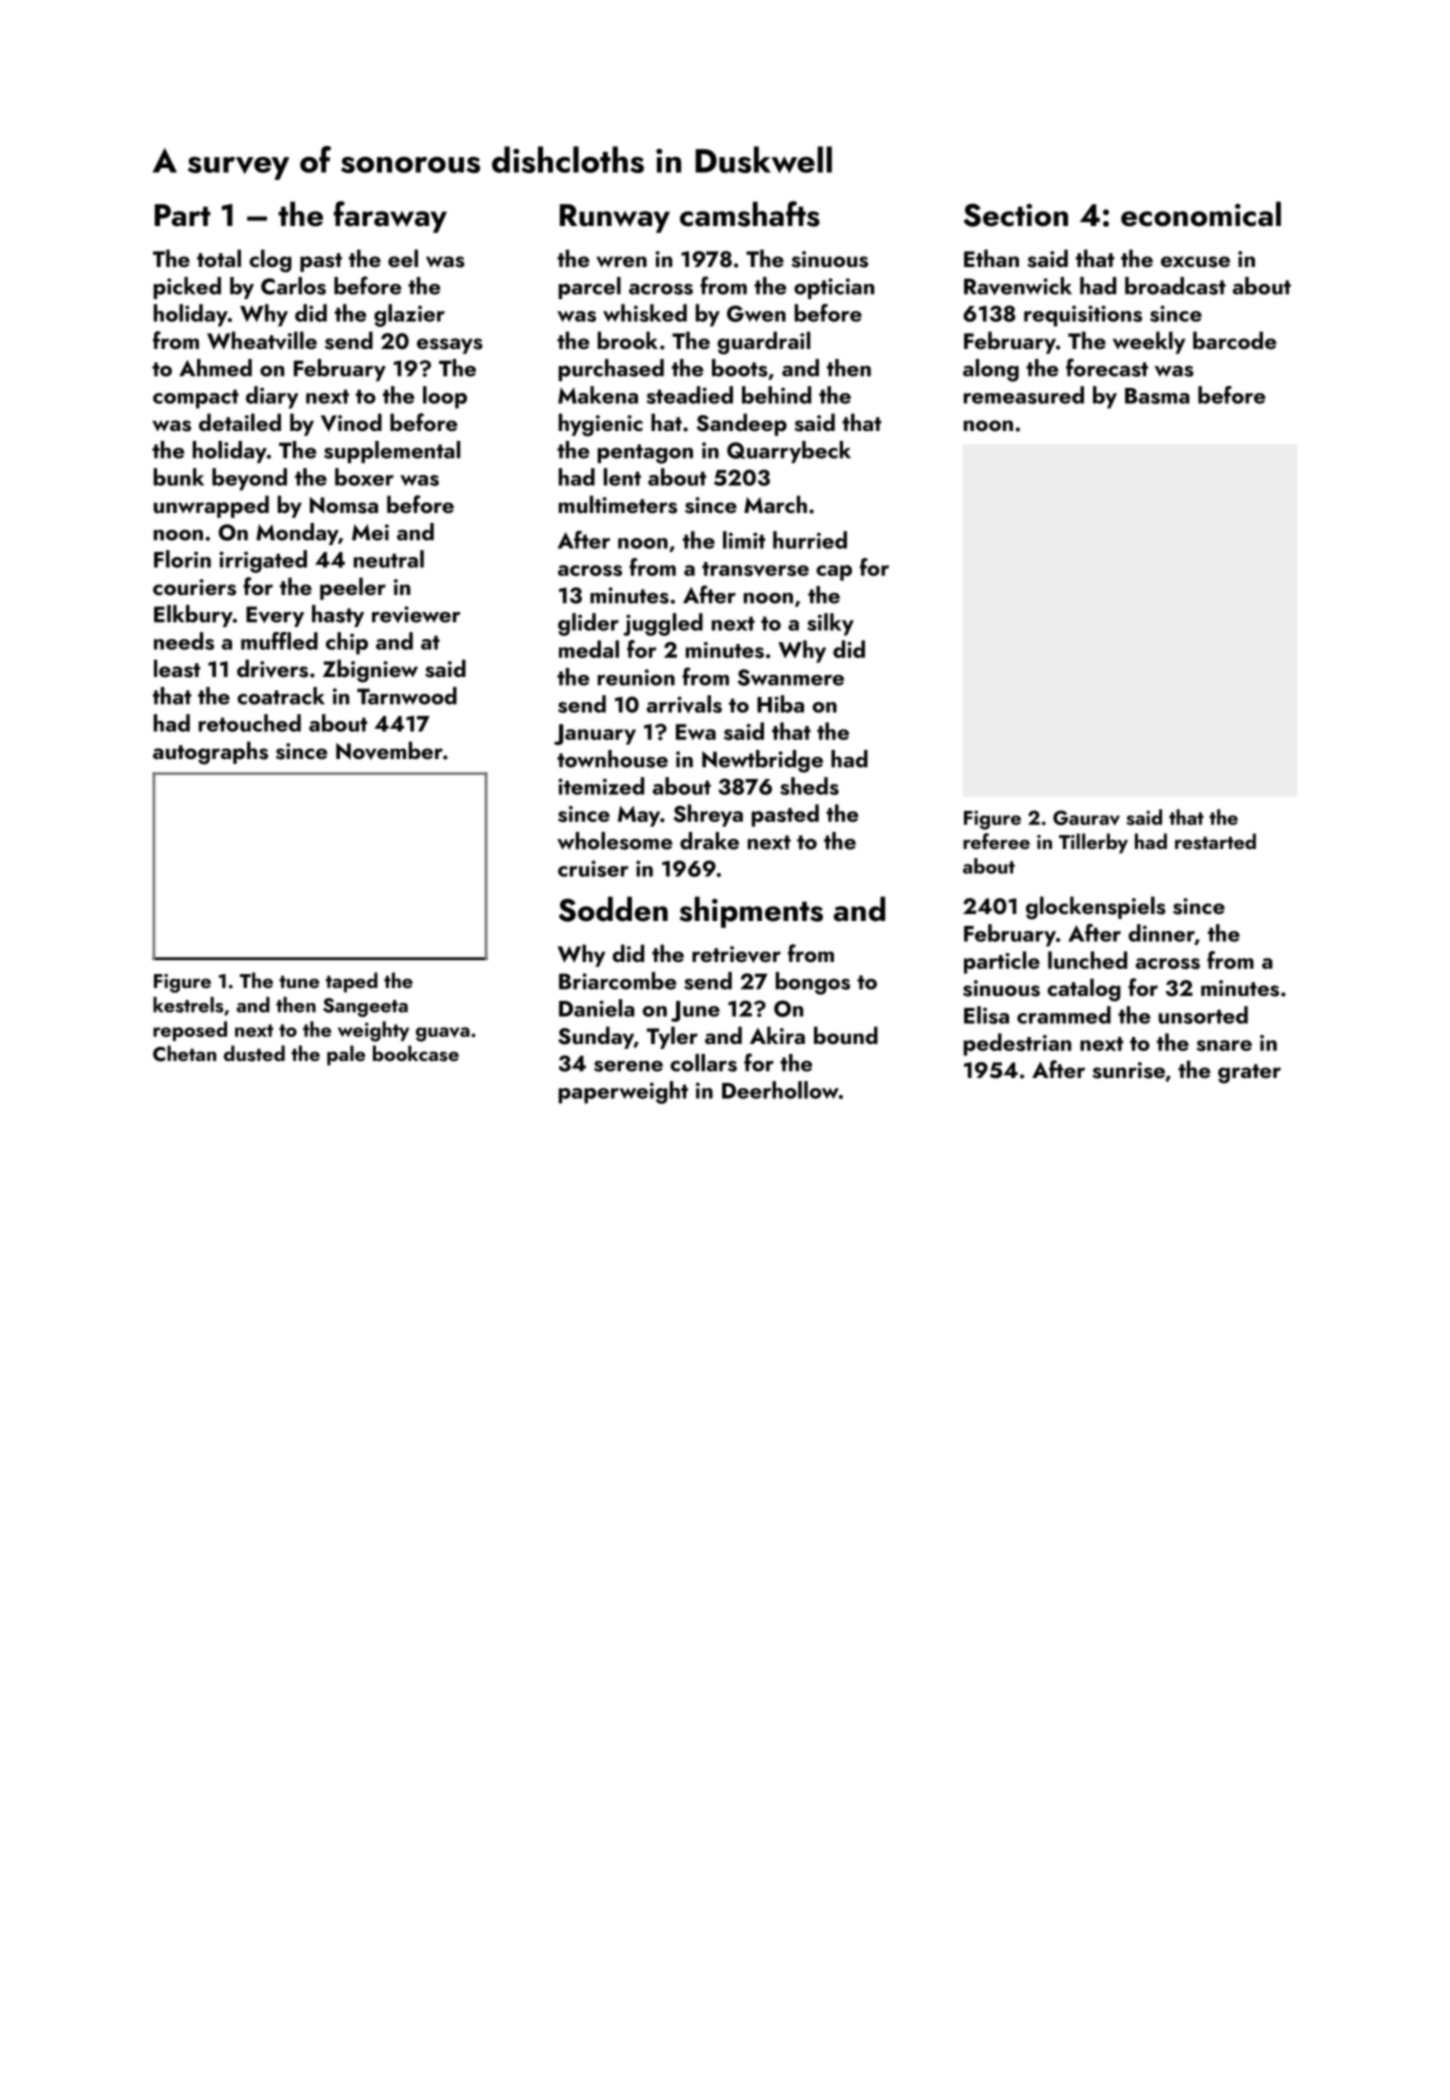  Describe the element at coordinates (775, 504) in the document. I see `March` at that location.
